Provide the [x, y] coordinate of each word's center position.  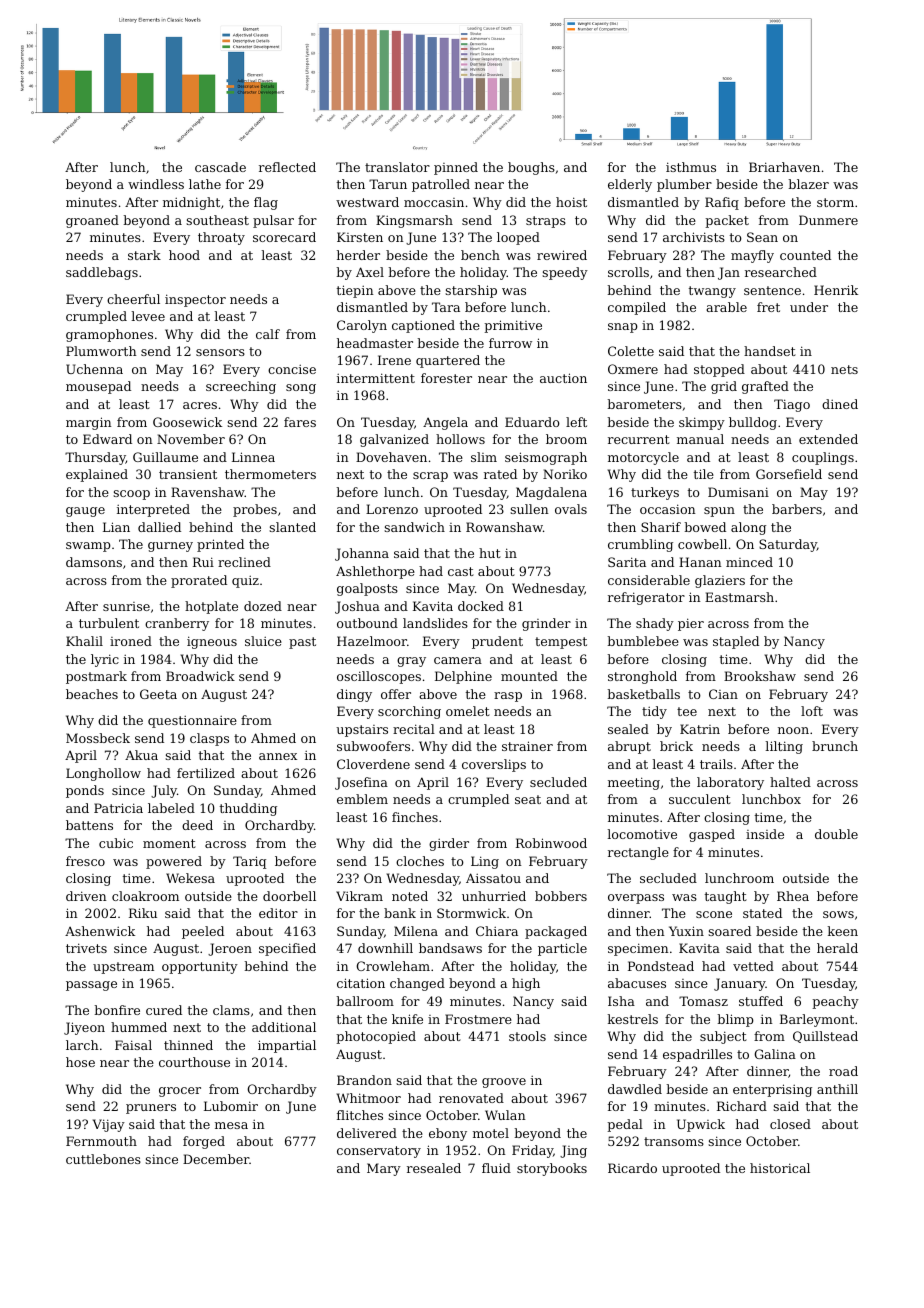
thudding [248, 809]
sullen [529, 509]
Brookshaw [760, 676]
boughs [531, 168]
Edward [107, 439]
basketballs [644, 694]
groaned [92, 221]
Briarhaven [784, 167]
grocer [180, 1092]
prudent [497, 642]
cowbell [702, 544]
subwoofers [373, 746]
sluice [263, 641]
